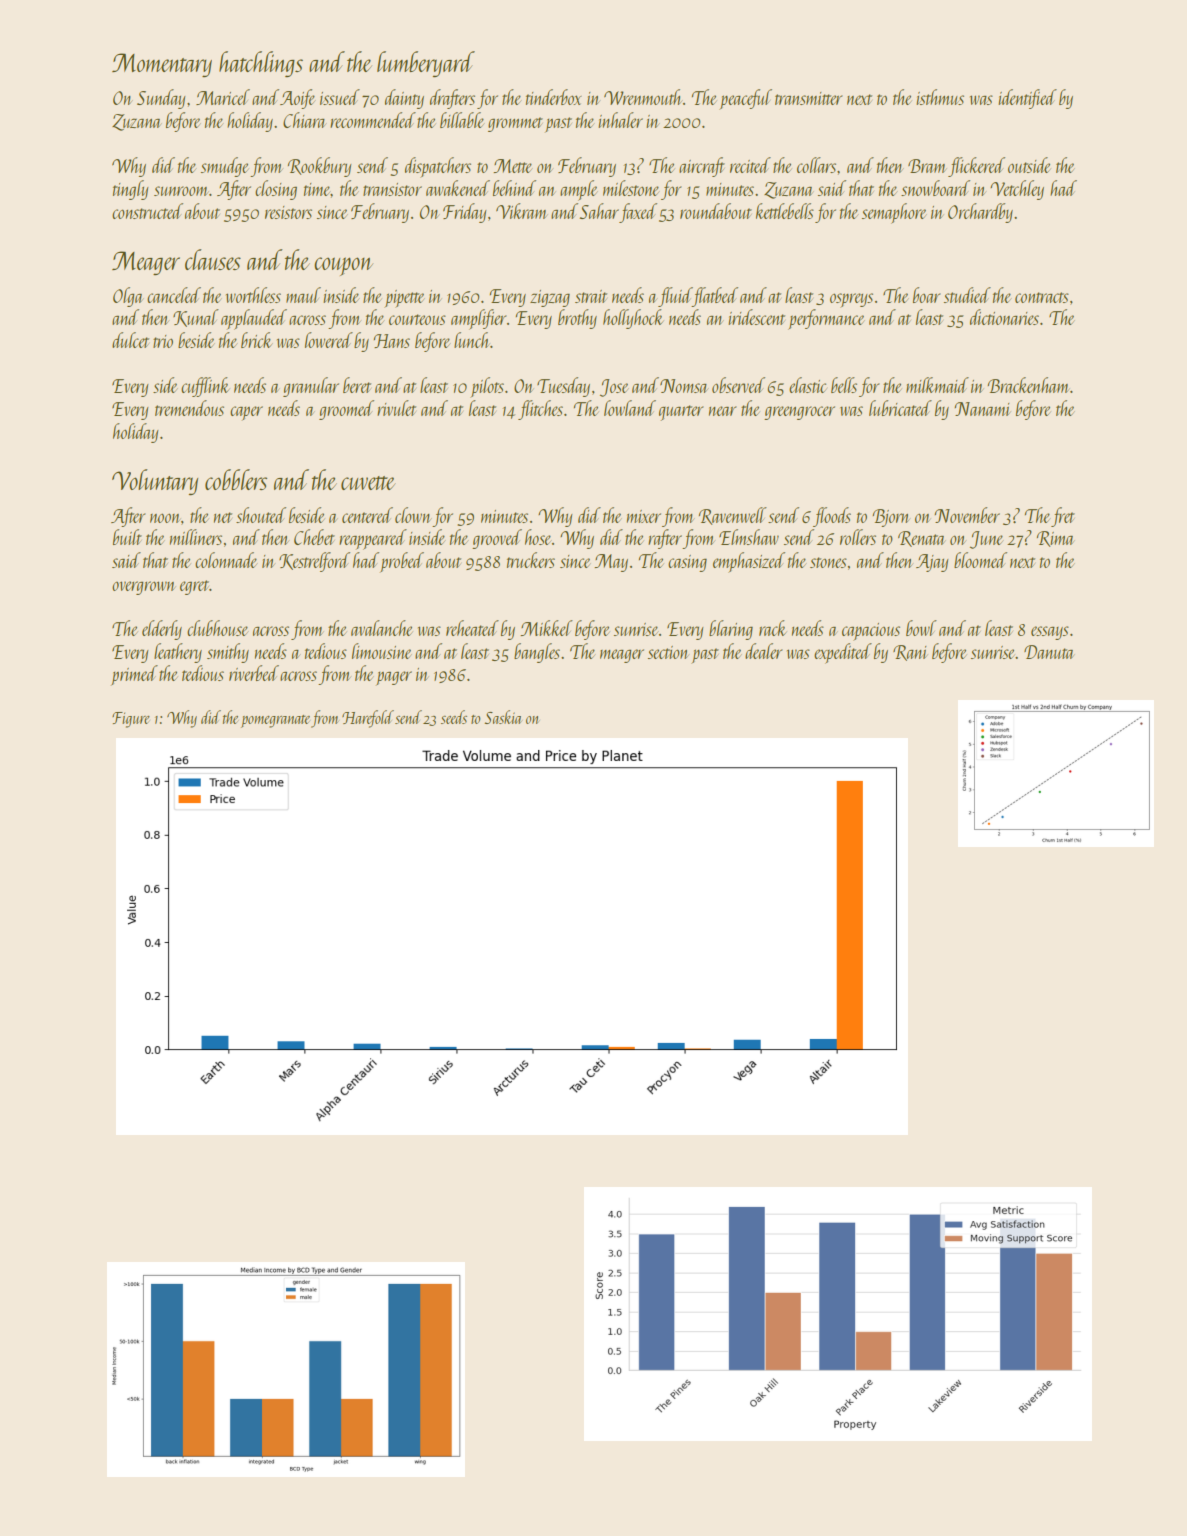 The width and height of the page is (1187, 1536). I want to click on studied, so click(967, 295).
